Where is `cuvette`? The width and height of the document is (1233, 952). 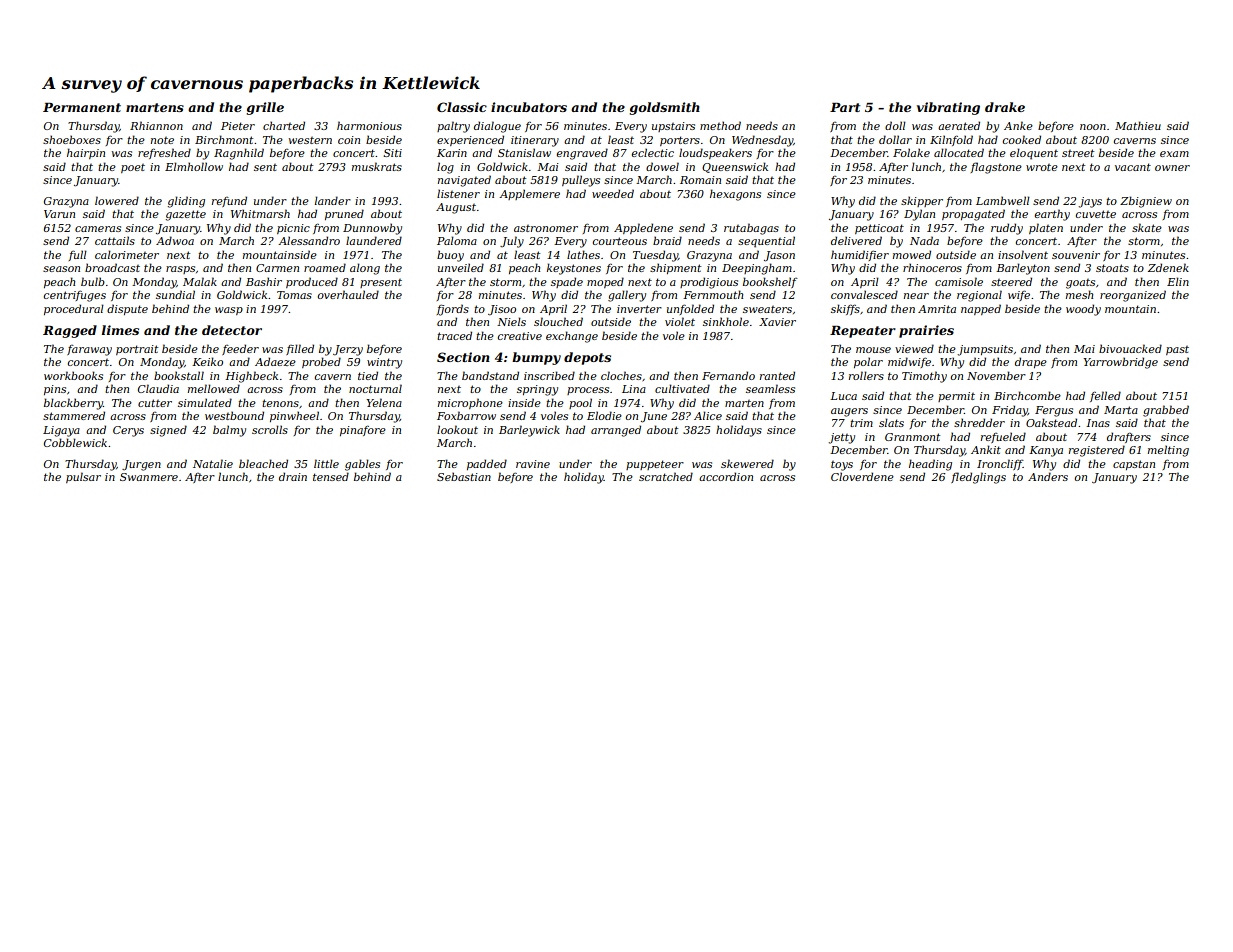 cuvette is located at coordinates (1096, 214).
